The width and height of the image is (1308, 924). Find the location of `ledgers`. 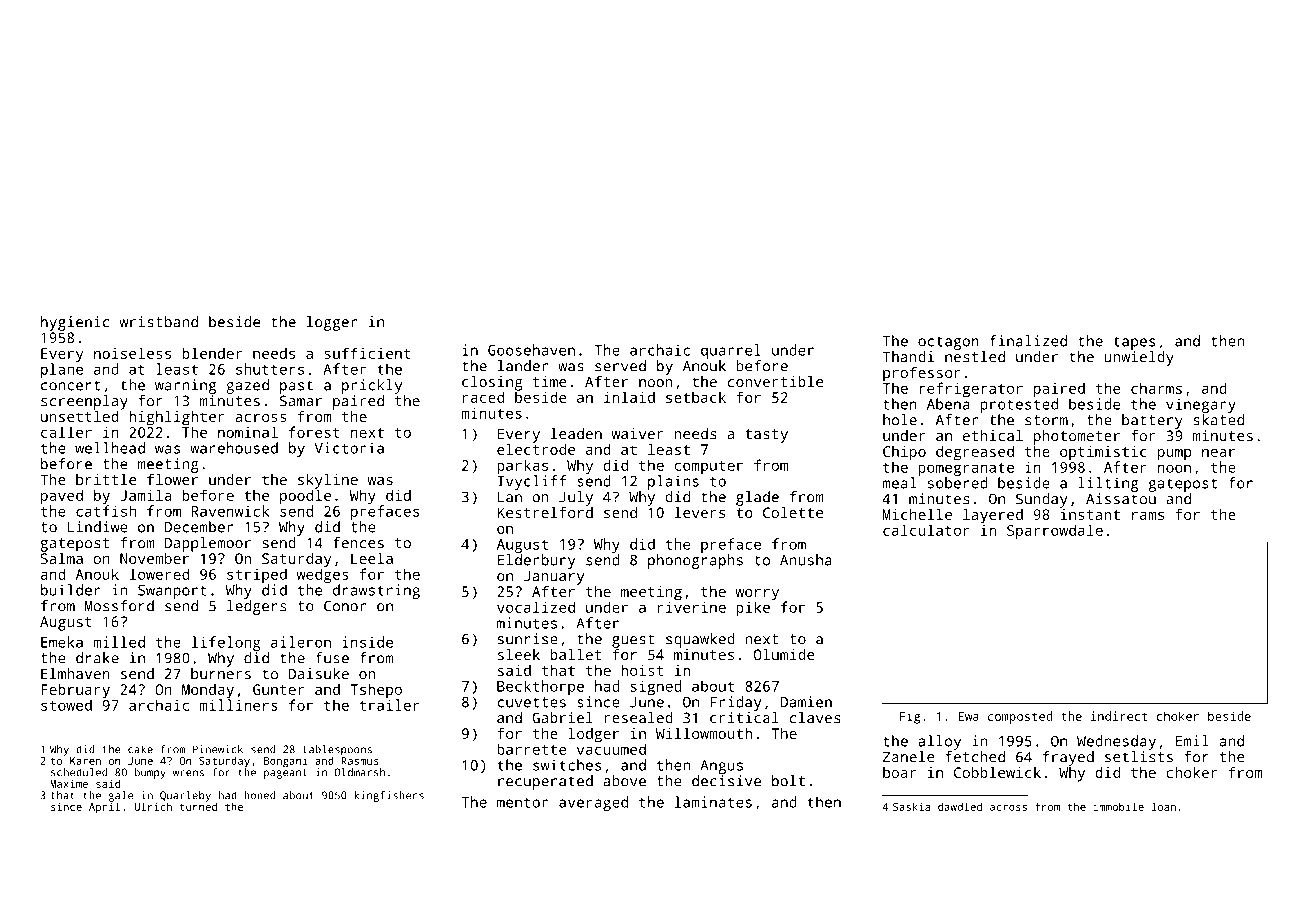

ledgers is located at coordinates (257, 607).
